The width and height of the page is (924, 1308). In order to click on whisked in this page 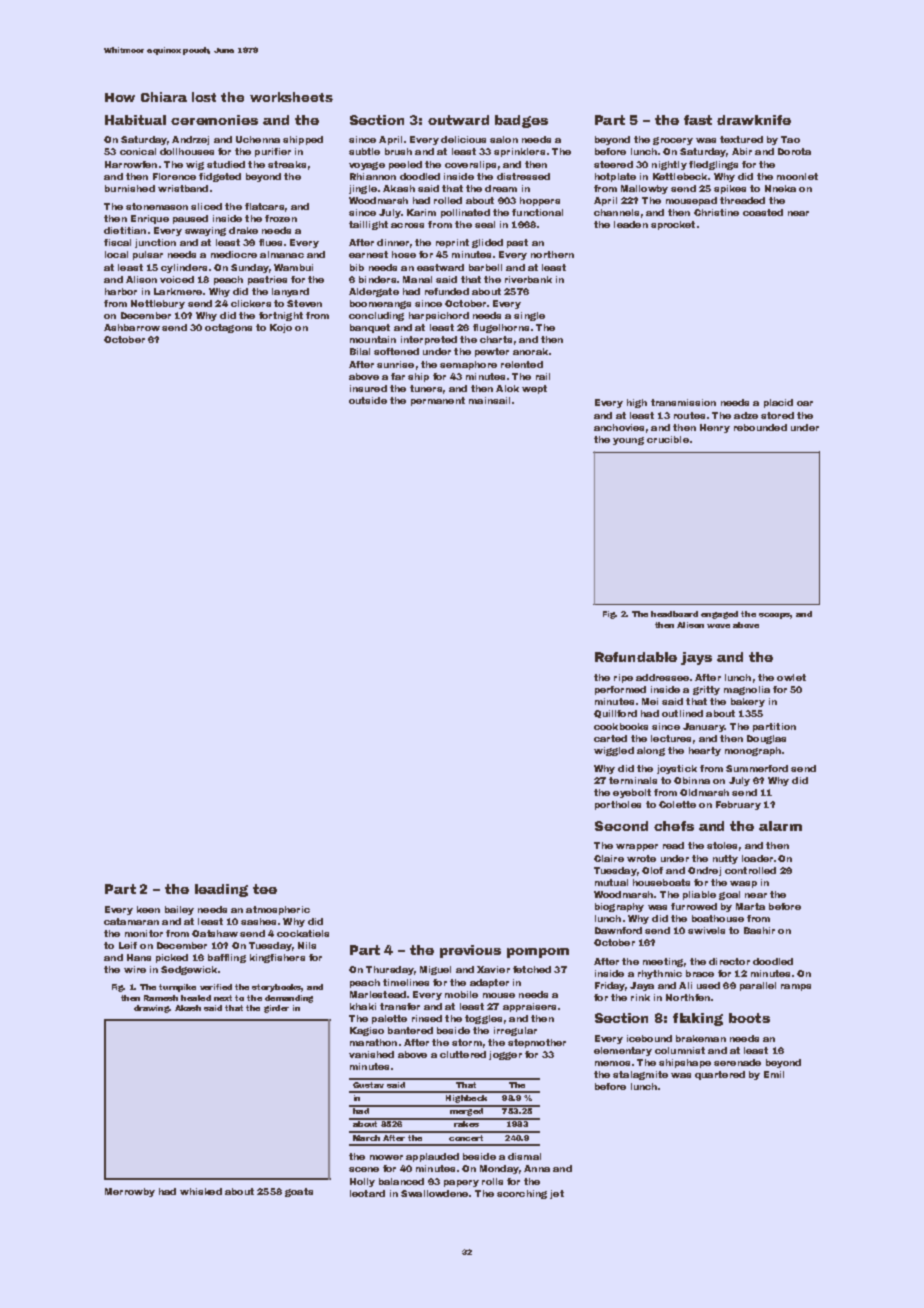, I will do `click(201, 1191)`.
